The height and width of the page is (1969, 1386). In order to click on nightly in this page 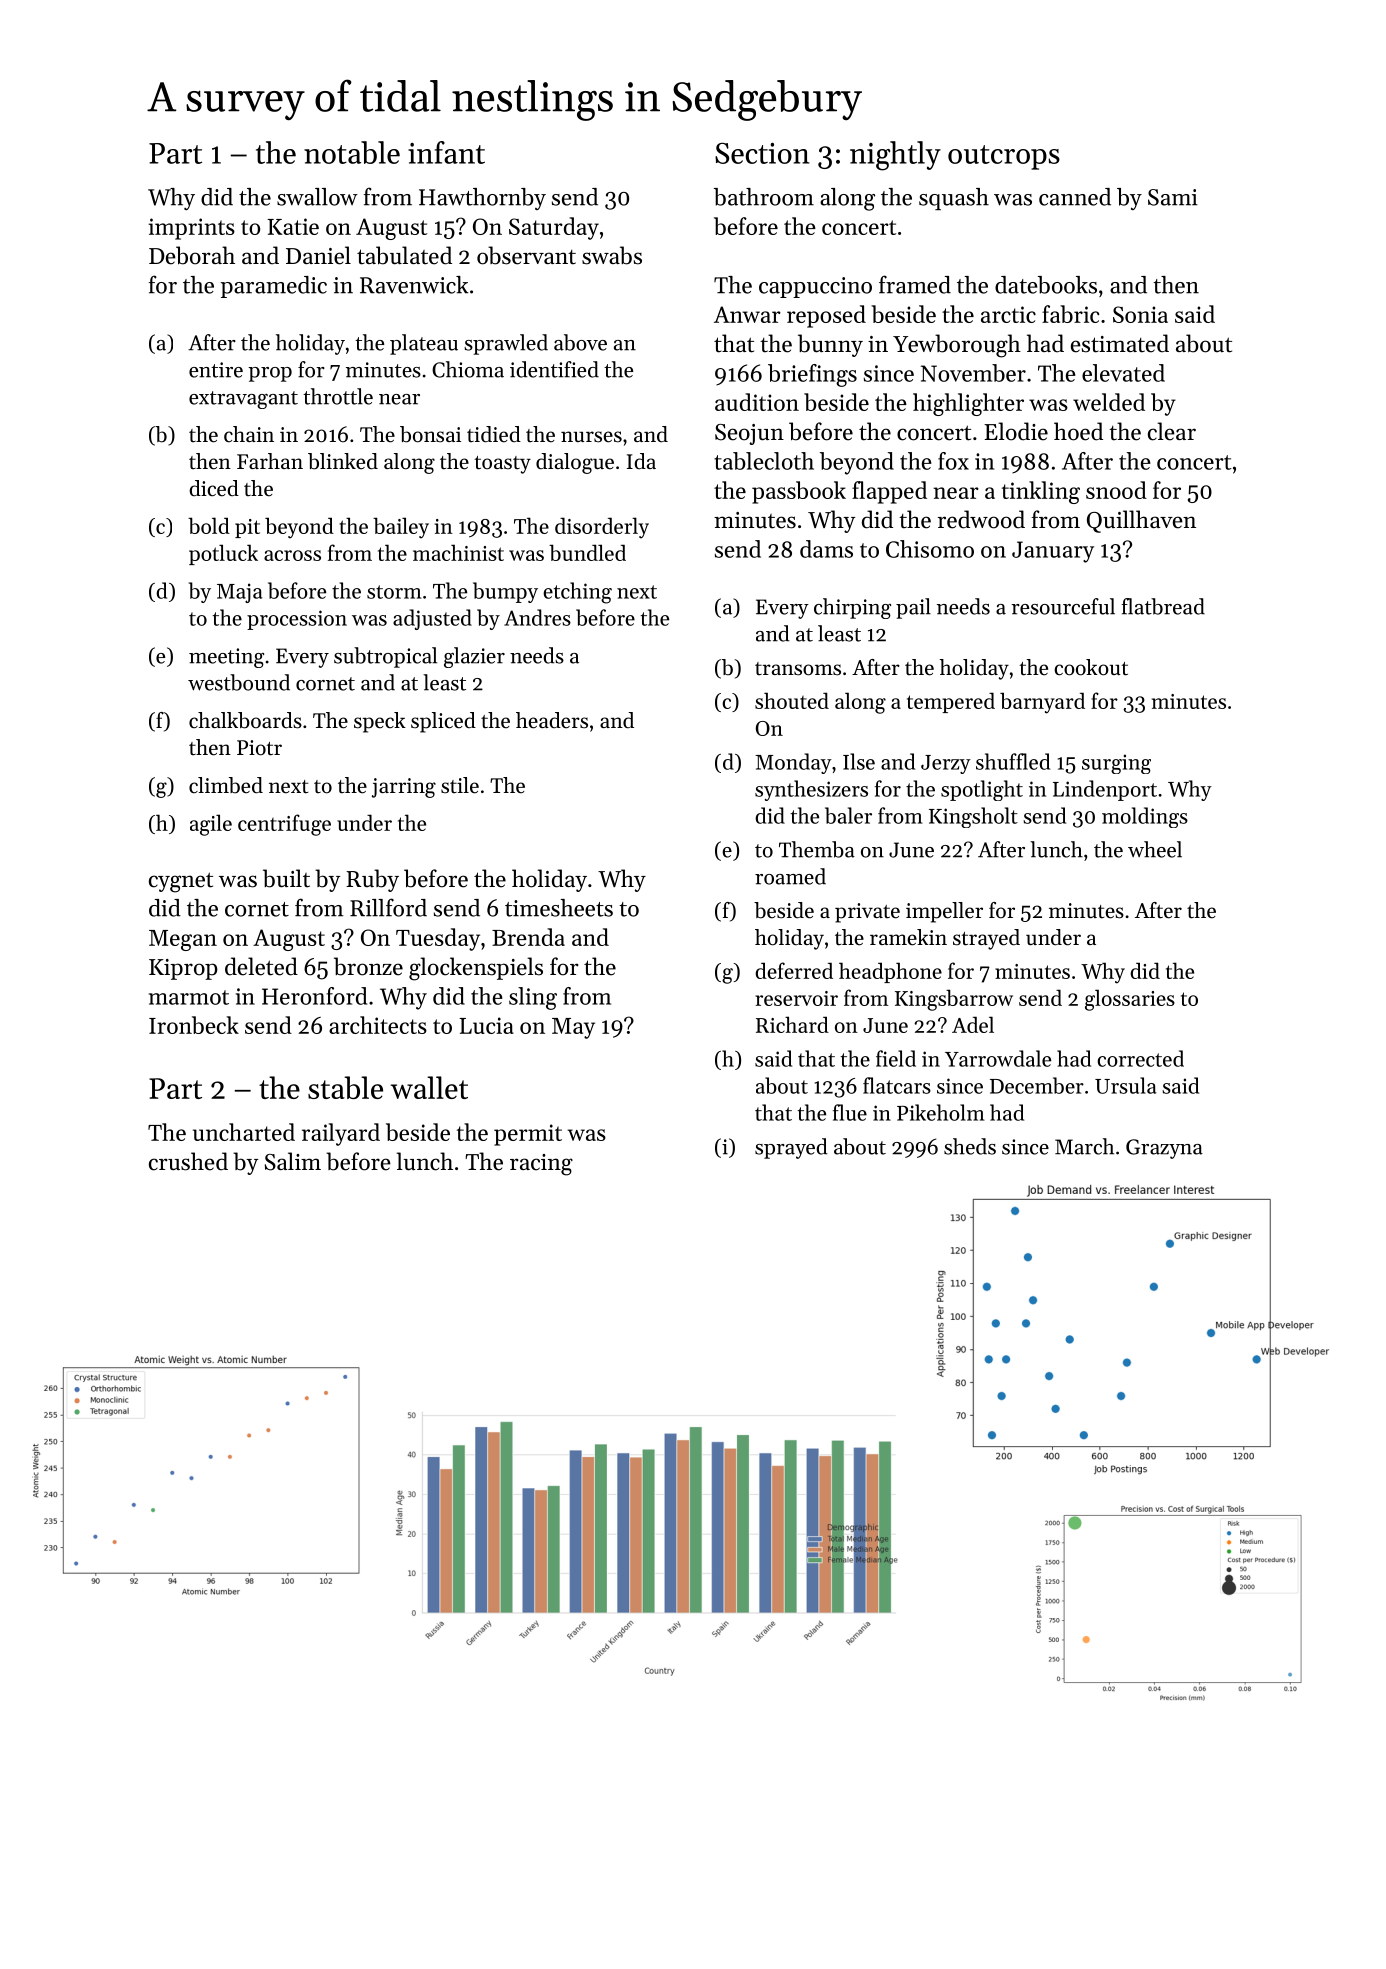, I will do `click(895, 156)`.
